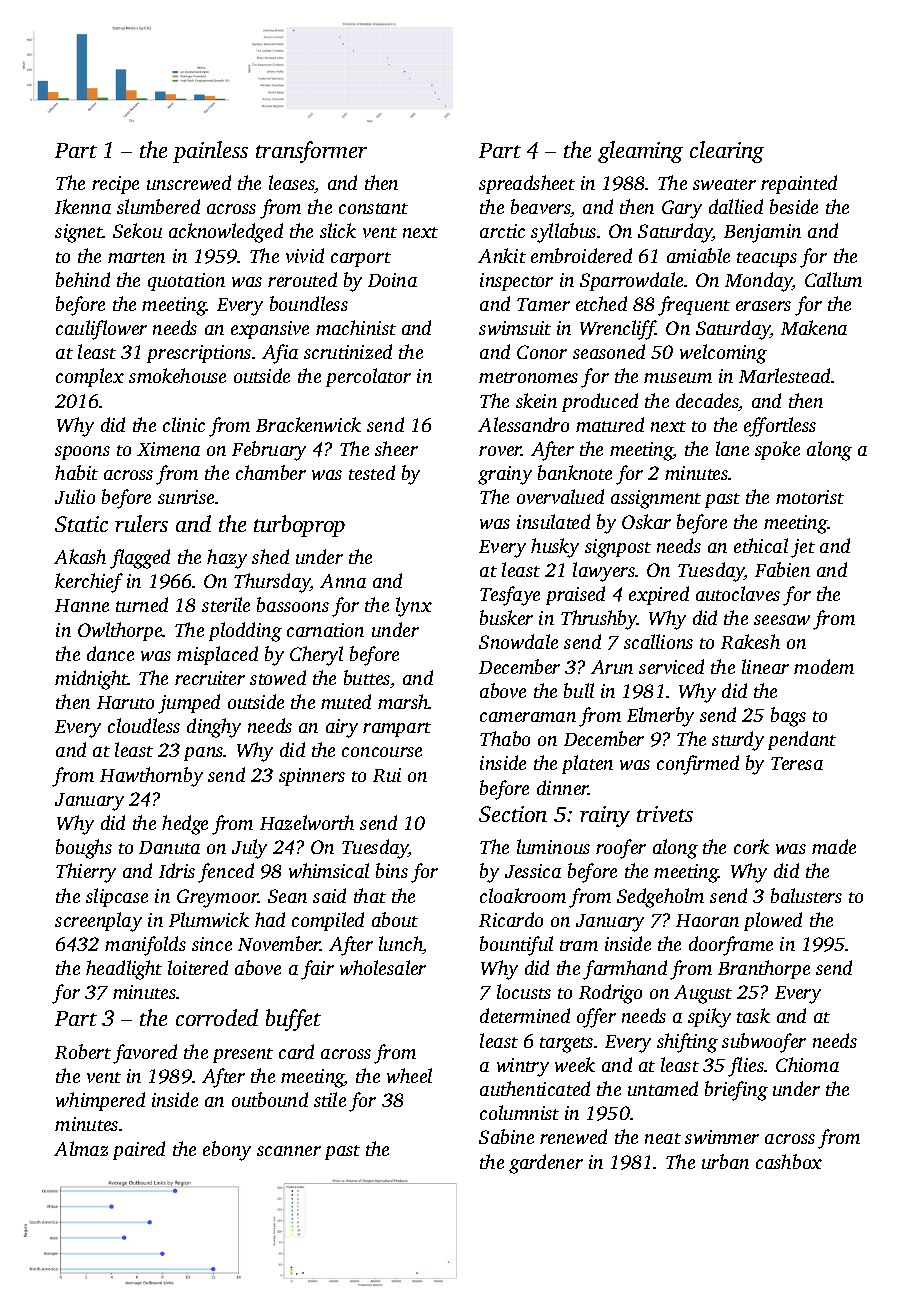 The width and height of the screenshot is (924, 1311). I want to click on teacups, so click(767, 259).
